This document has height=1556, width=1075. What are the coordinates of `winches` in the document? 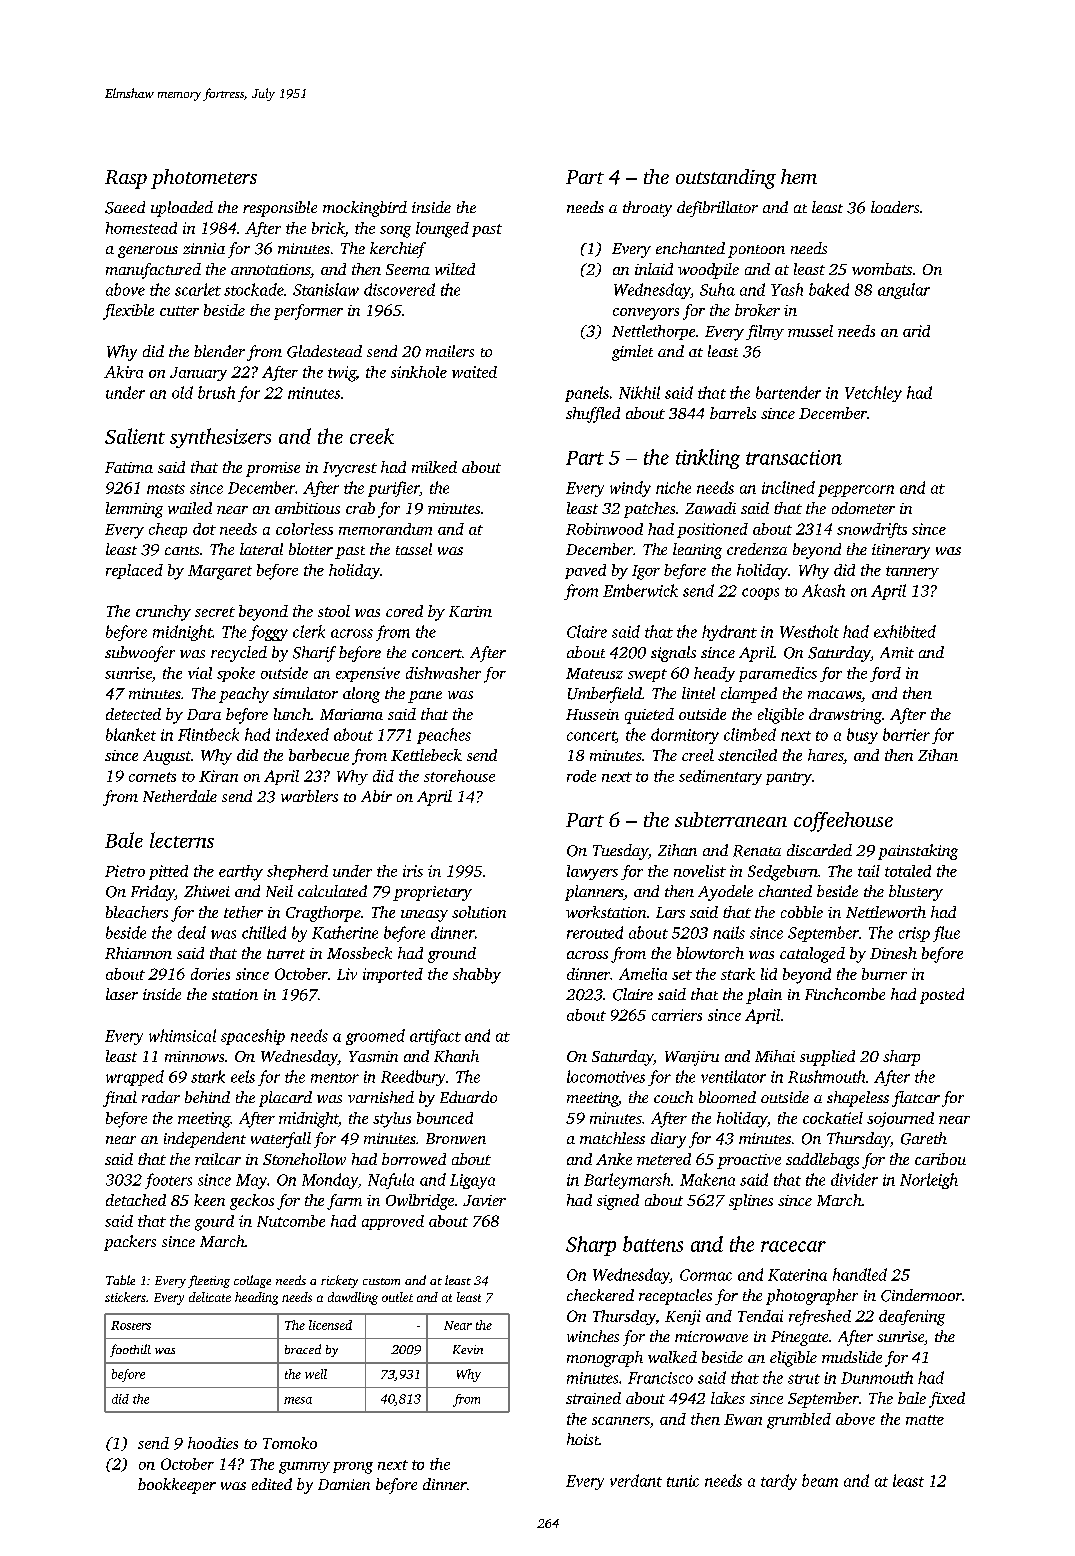 It's located at (593, 1336).
